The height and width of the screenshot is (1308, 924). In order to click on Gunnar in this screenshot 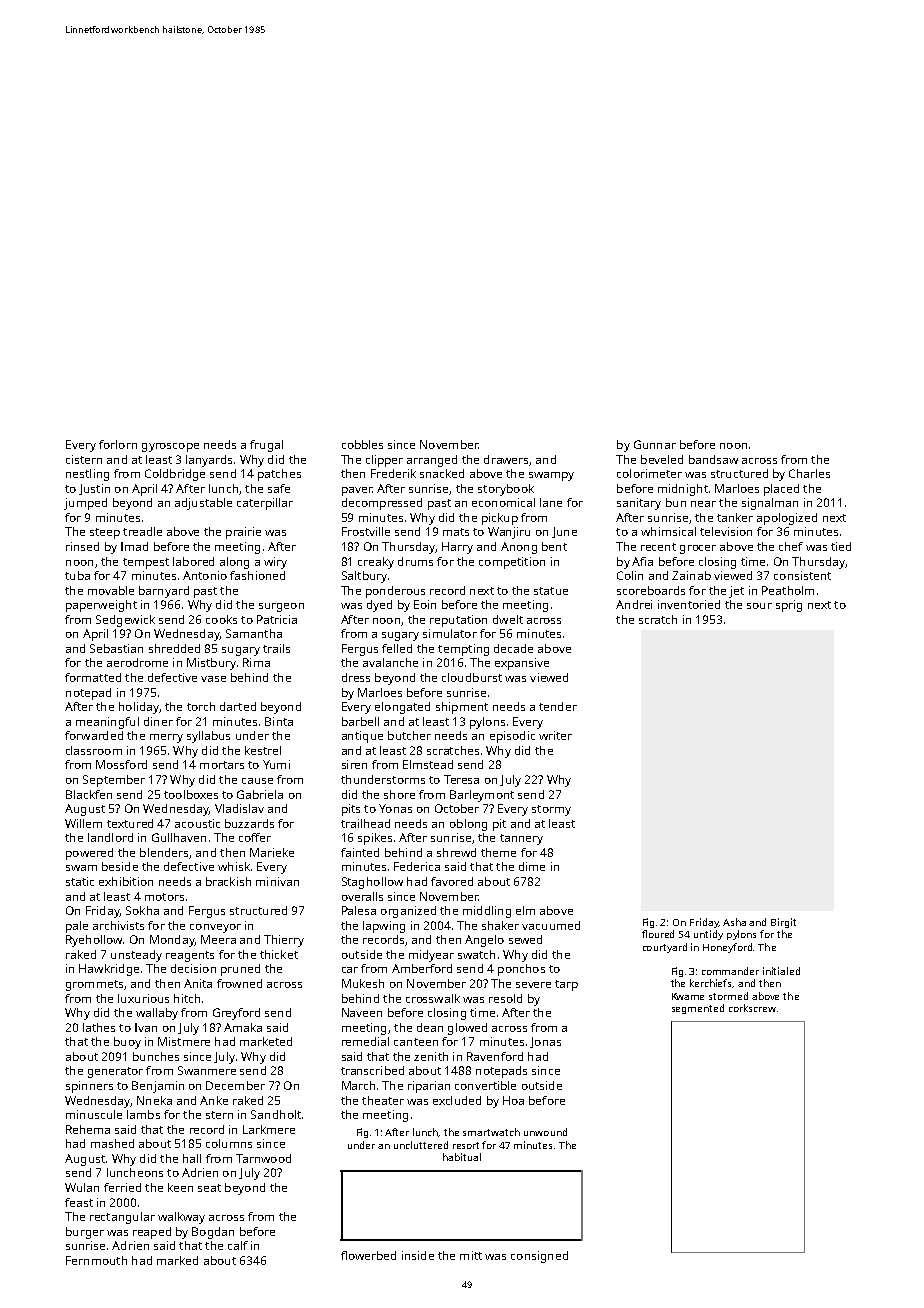, I will do `click(655, 444)`.
